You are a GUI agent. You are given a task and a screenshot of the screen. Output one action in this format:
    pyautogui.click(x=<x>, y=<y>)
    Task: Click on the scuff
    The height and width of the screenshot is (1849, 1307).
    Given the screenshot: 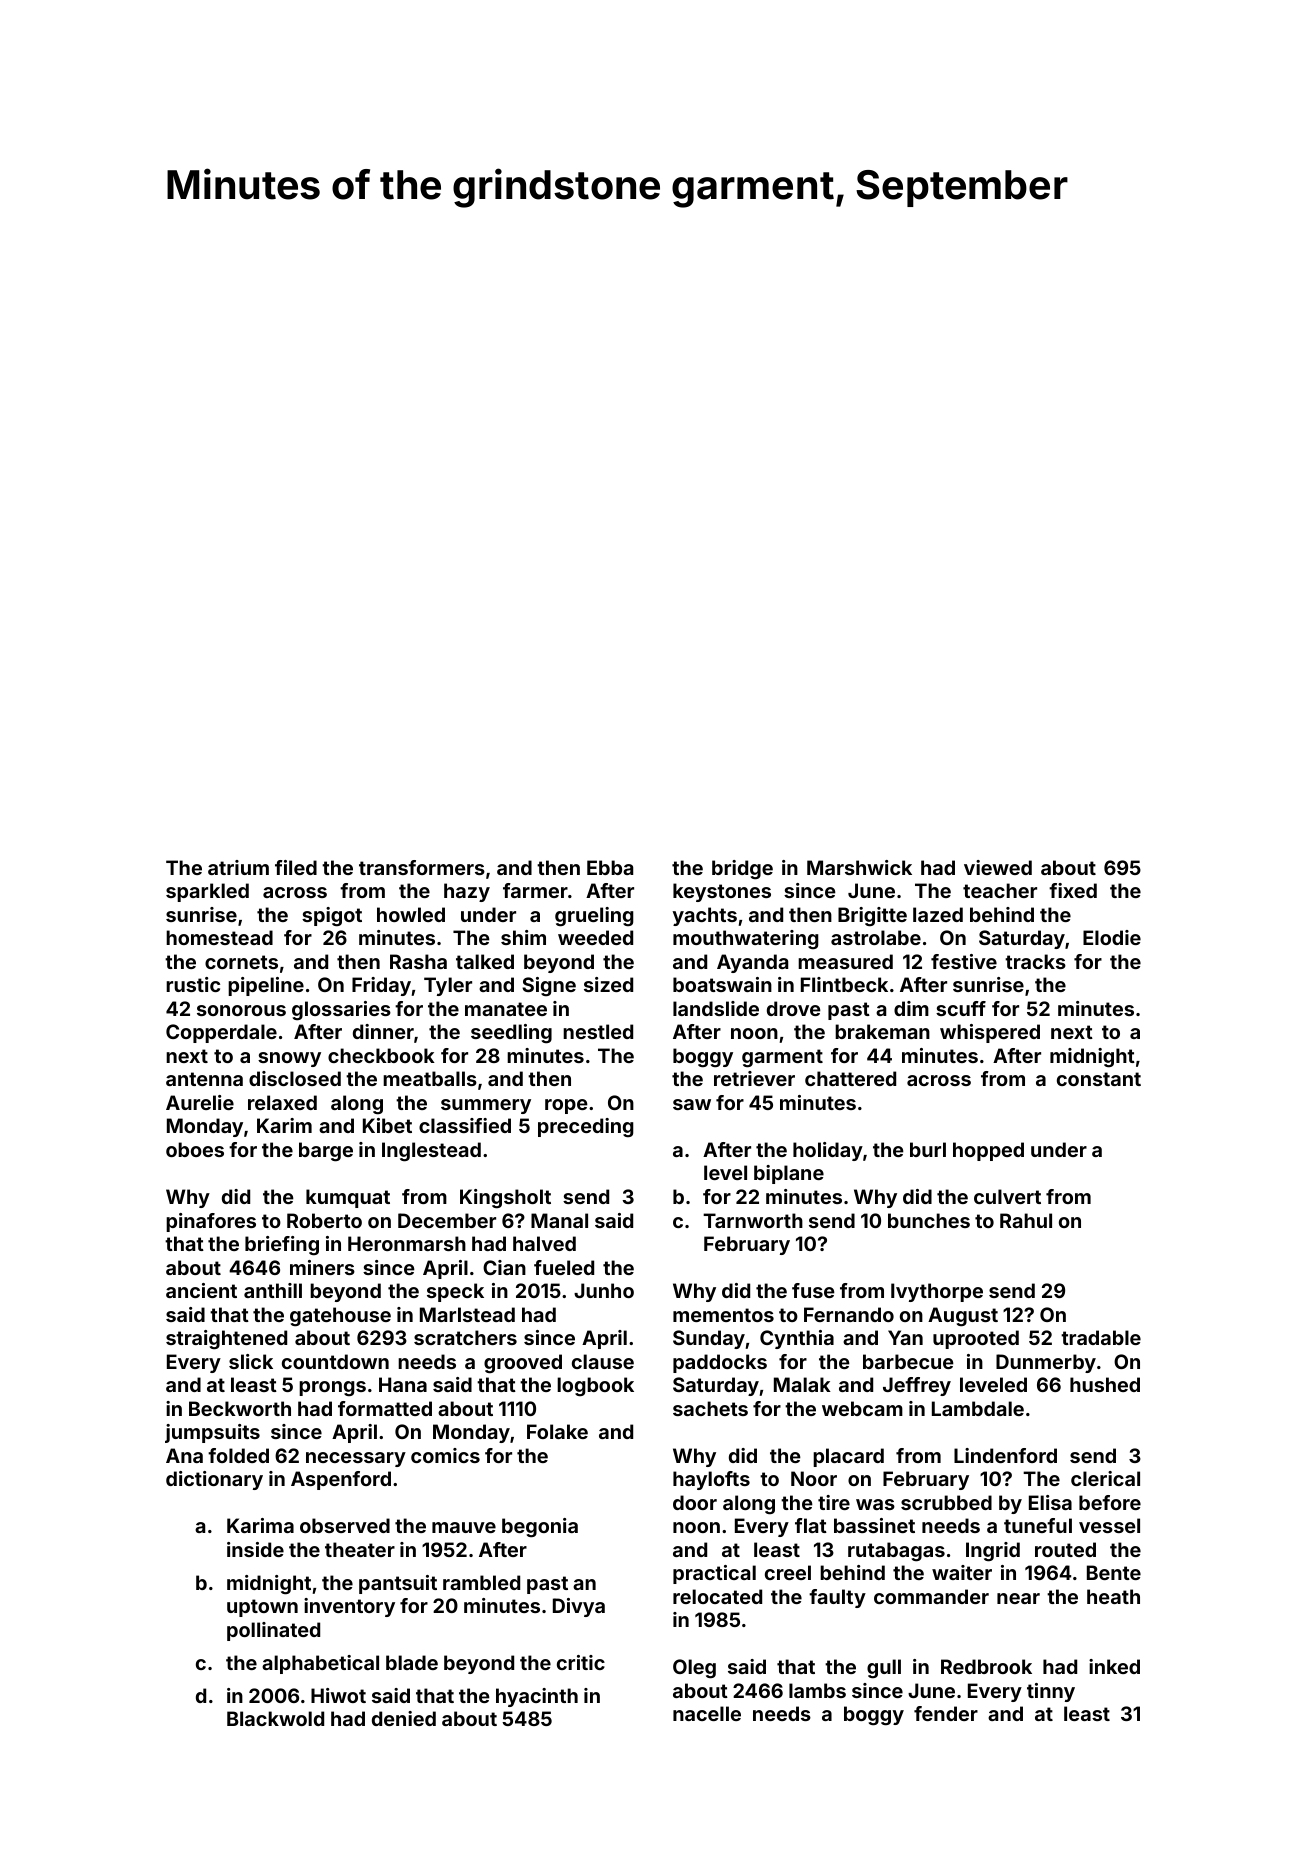 What is the action you would take?
    pyautogui.click(x=961, y=1008)
